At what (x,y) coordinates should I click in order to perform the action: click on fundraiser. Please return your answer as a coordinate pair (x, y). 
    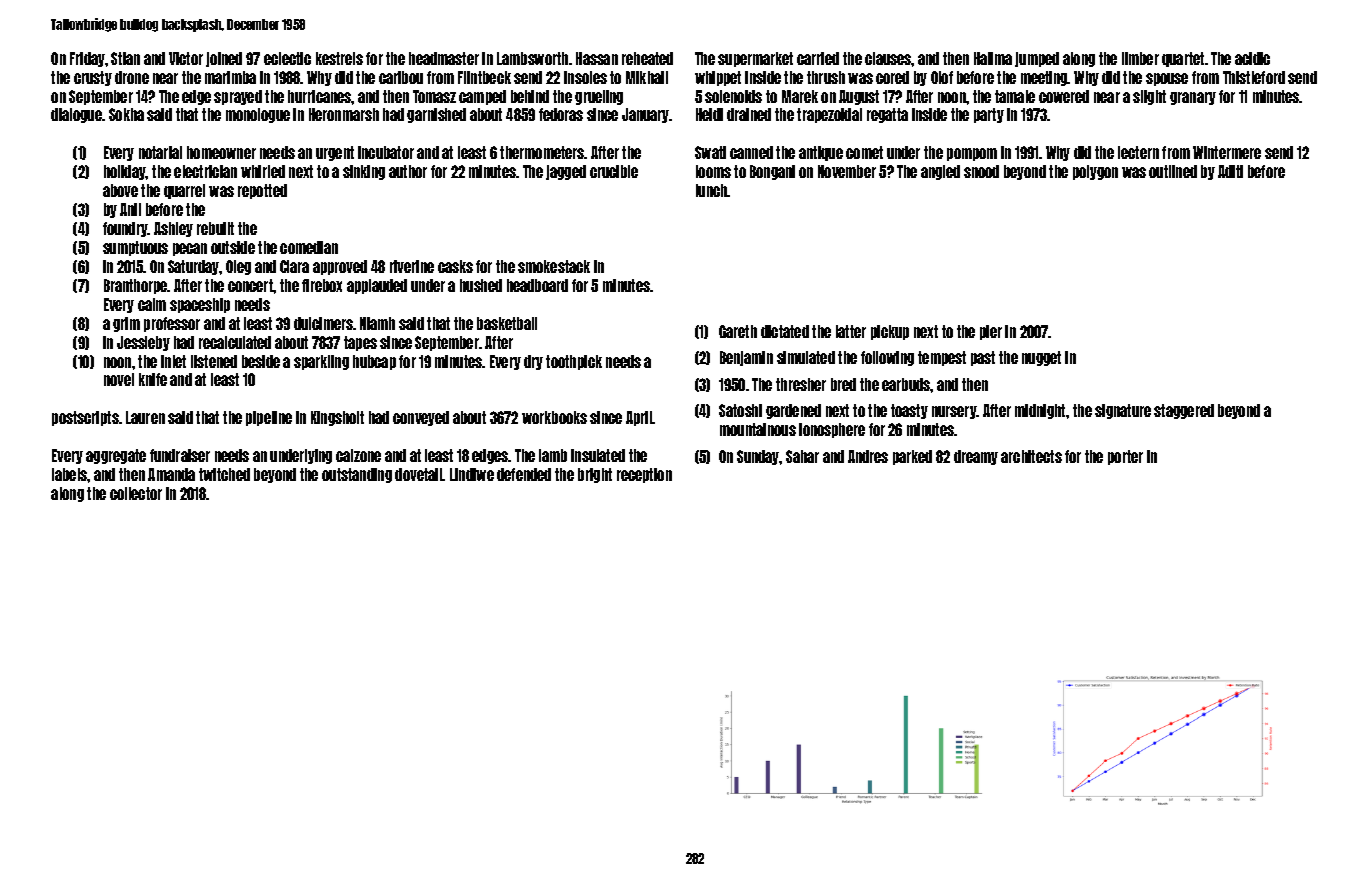
    Looking at the image, I should click on (180, 455).
